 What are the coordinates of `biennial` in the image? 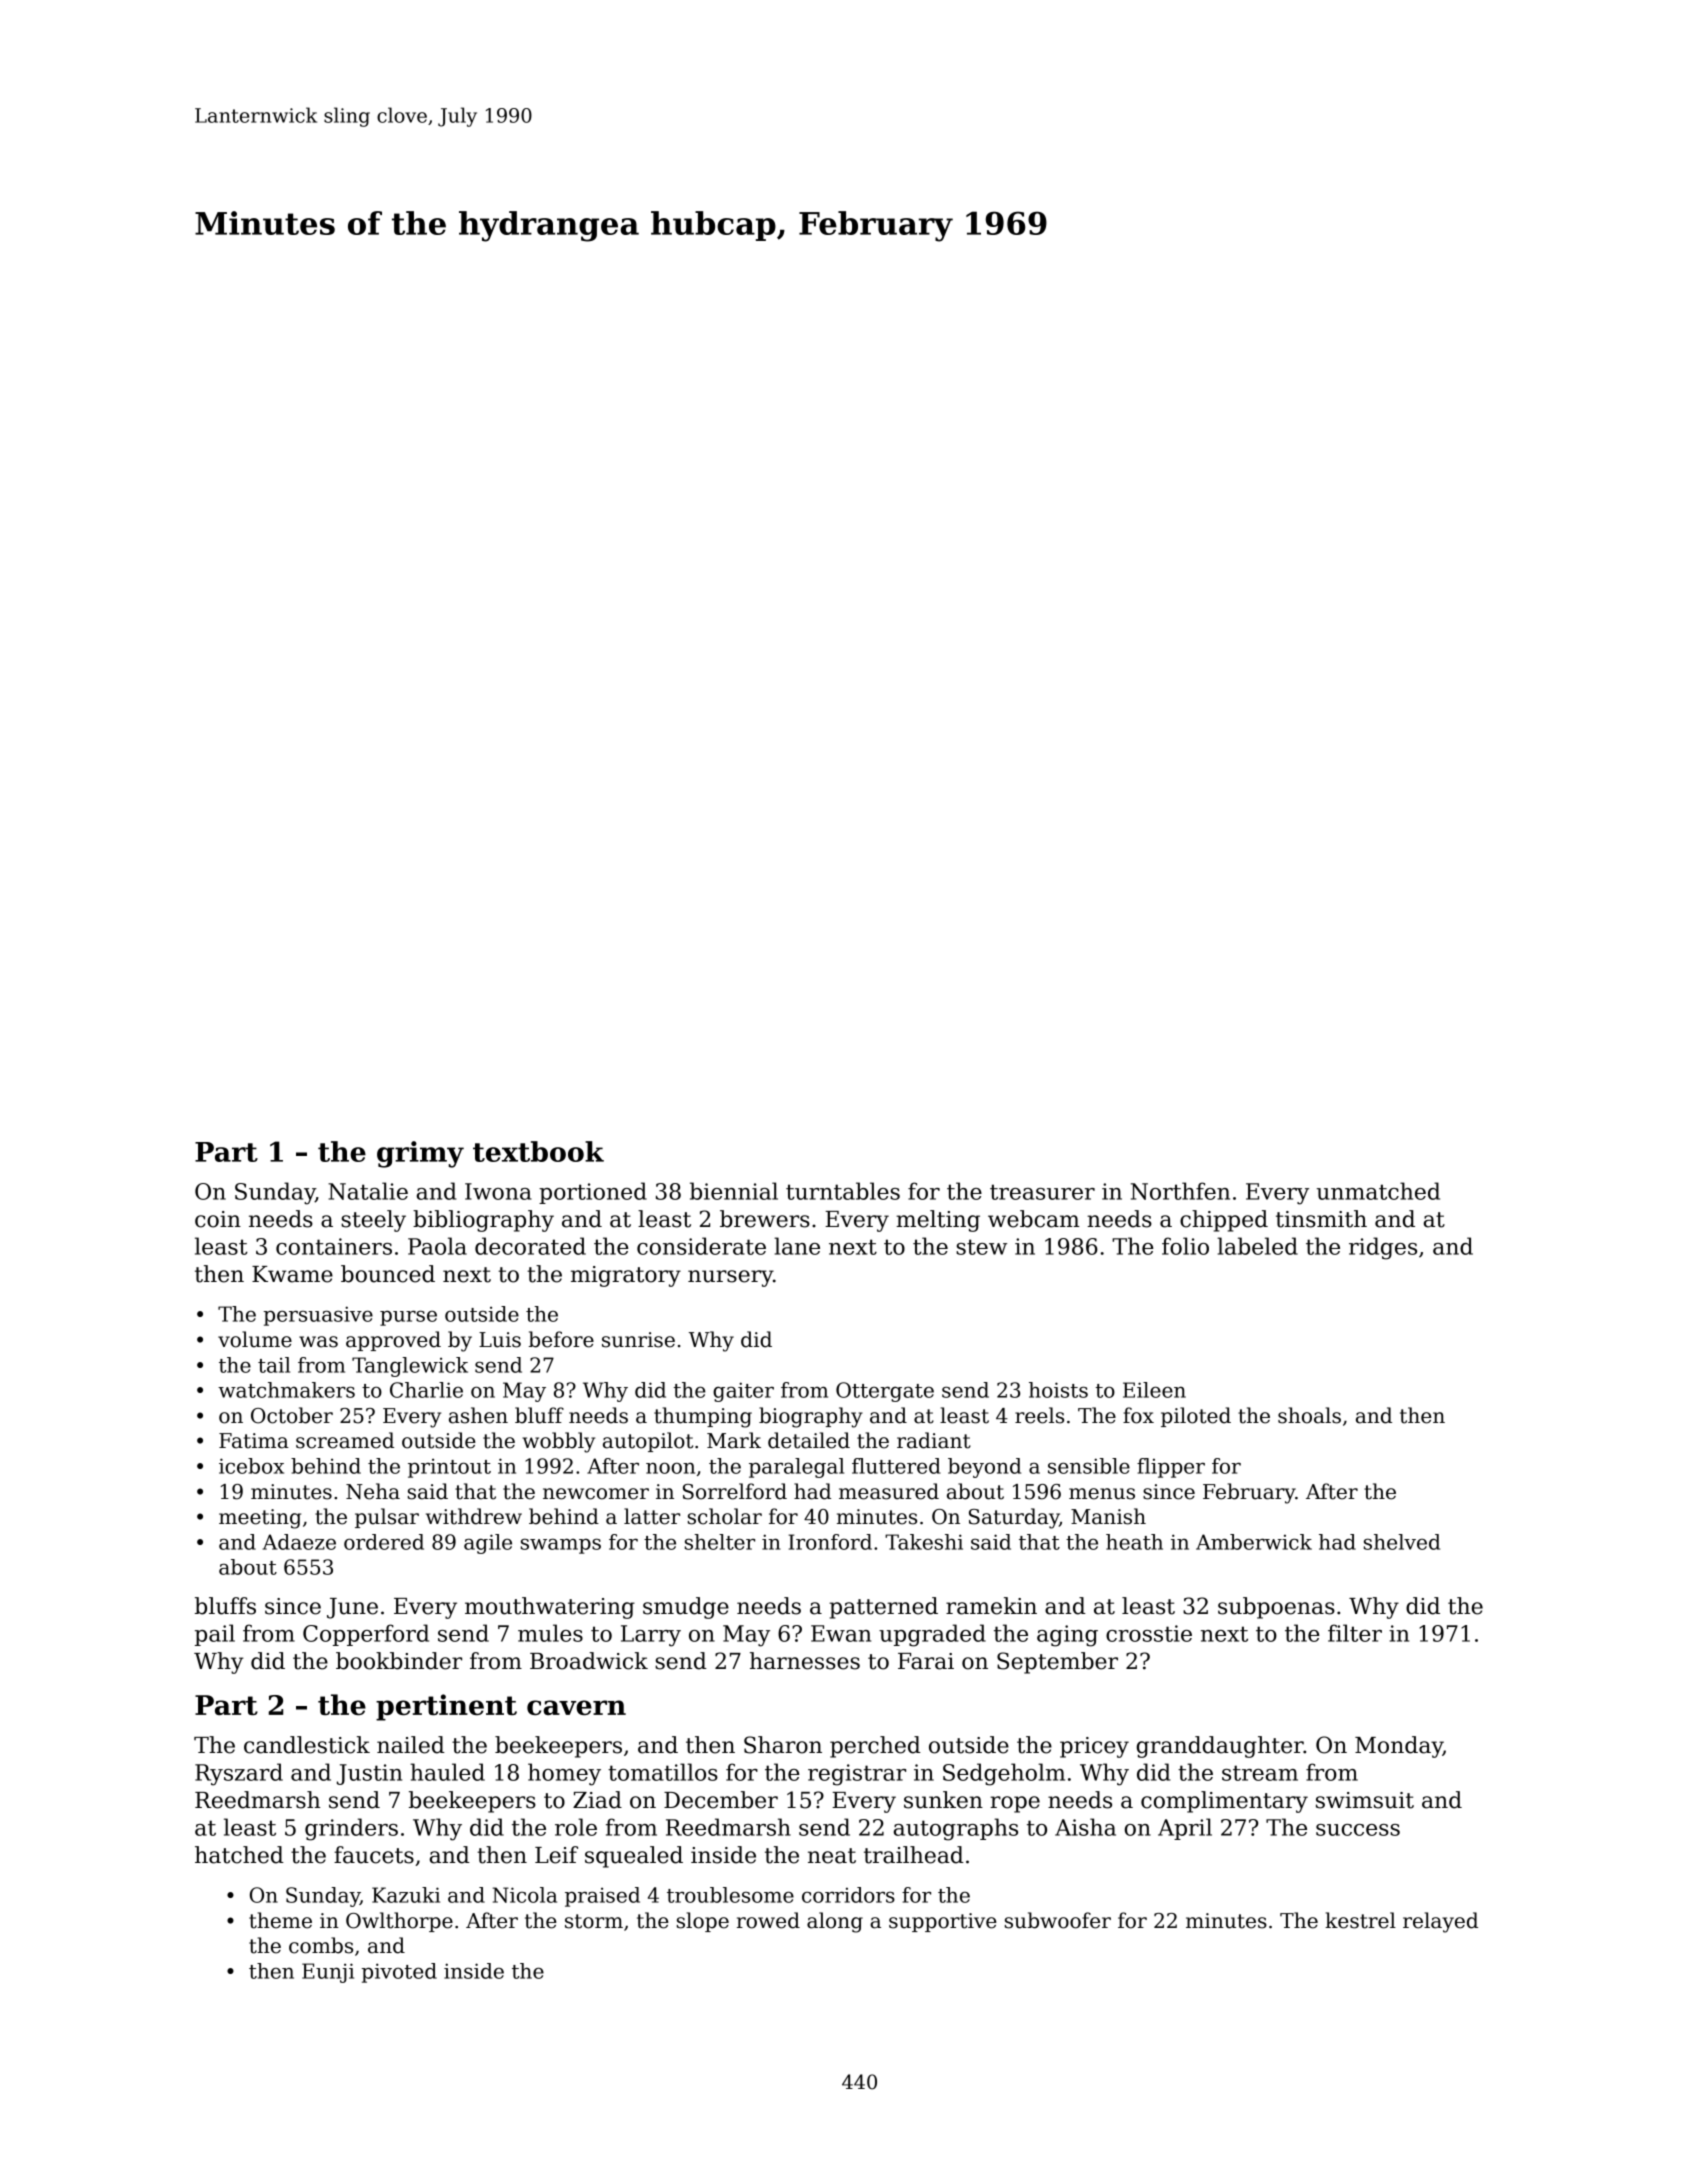 It's located at (734, 1191).
